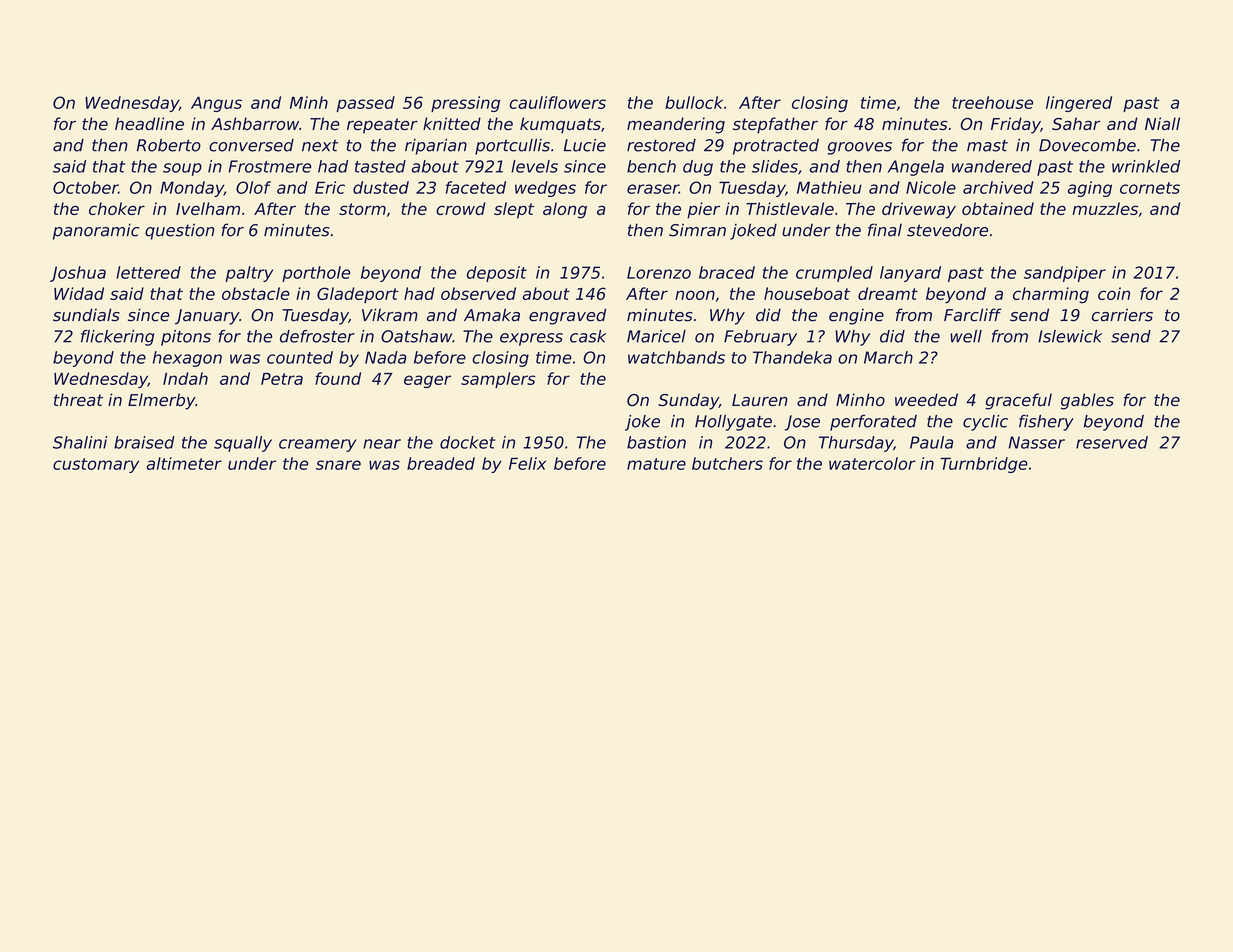  What do you see at coordinates (512, 147) in the screenshot?
I see `portcullis` at bounding box center [512, 147].
